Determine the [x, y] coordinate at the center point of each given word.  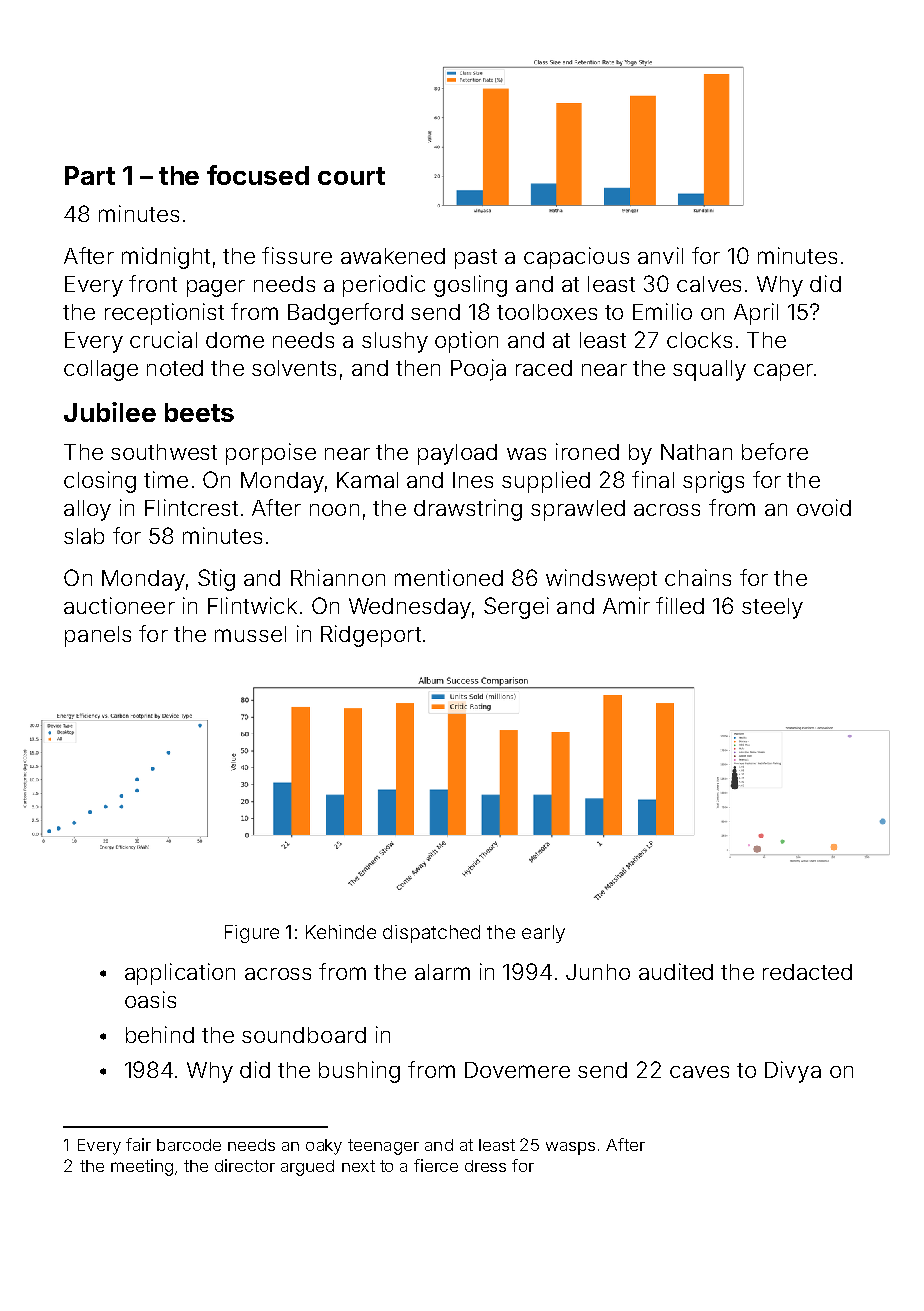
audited [676, 971]
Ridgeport [371, 636]
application [180, 974]
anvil [660, 255]
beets [199, 412]
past [476, 259]
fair [138, 1144]
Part [90, 175]
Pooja [478, 370]
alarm [442, 972]
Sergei [516, 608]
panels [98, 636]
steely [772, 608]
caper [783, 372]
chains [698, 577]
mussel [250, 634]
